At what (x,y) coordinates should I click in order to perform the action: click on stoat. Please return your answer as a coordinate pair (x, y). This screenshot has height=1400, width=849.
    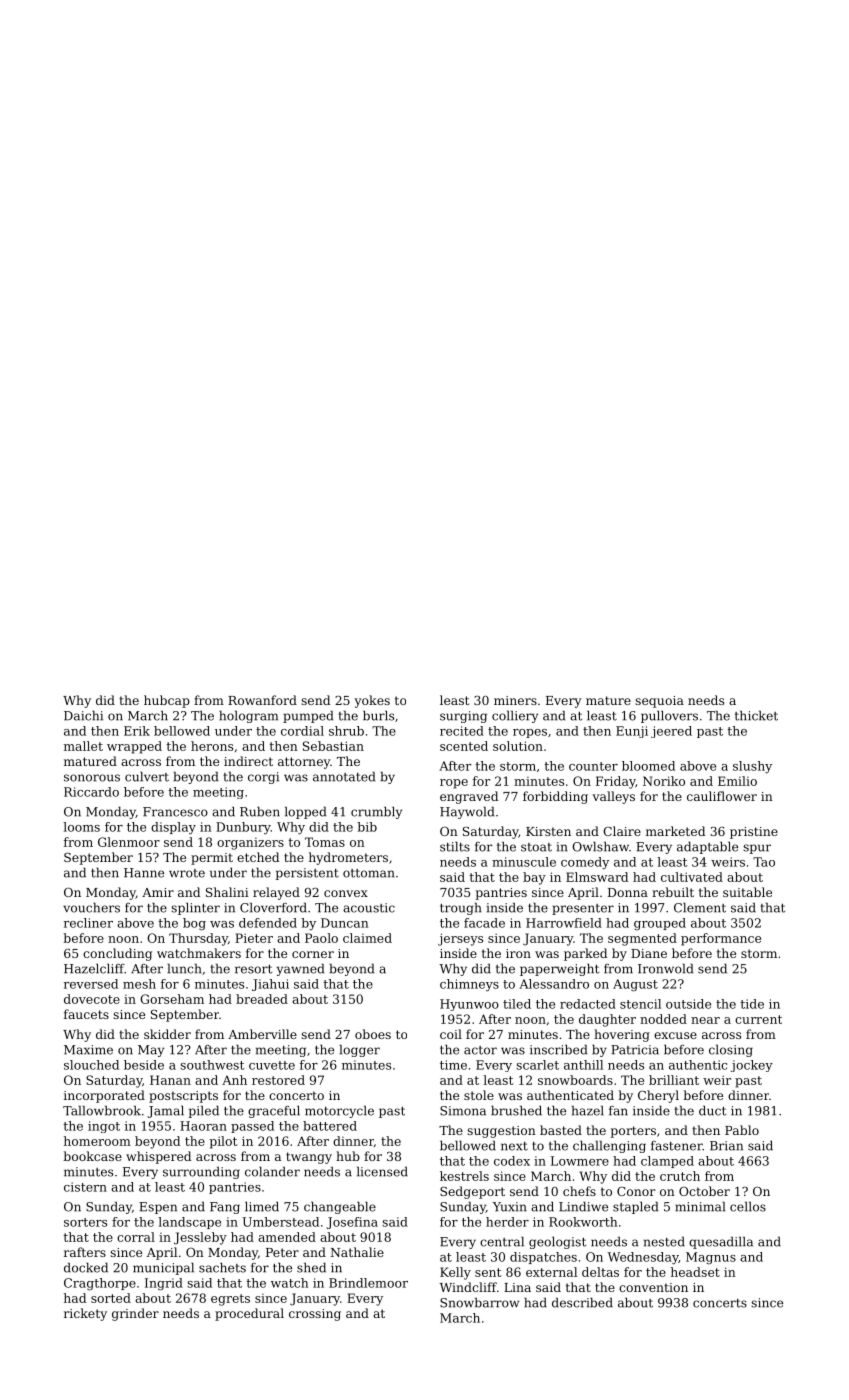
    Looking at the image, I should click on (536, 847).
